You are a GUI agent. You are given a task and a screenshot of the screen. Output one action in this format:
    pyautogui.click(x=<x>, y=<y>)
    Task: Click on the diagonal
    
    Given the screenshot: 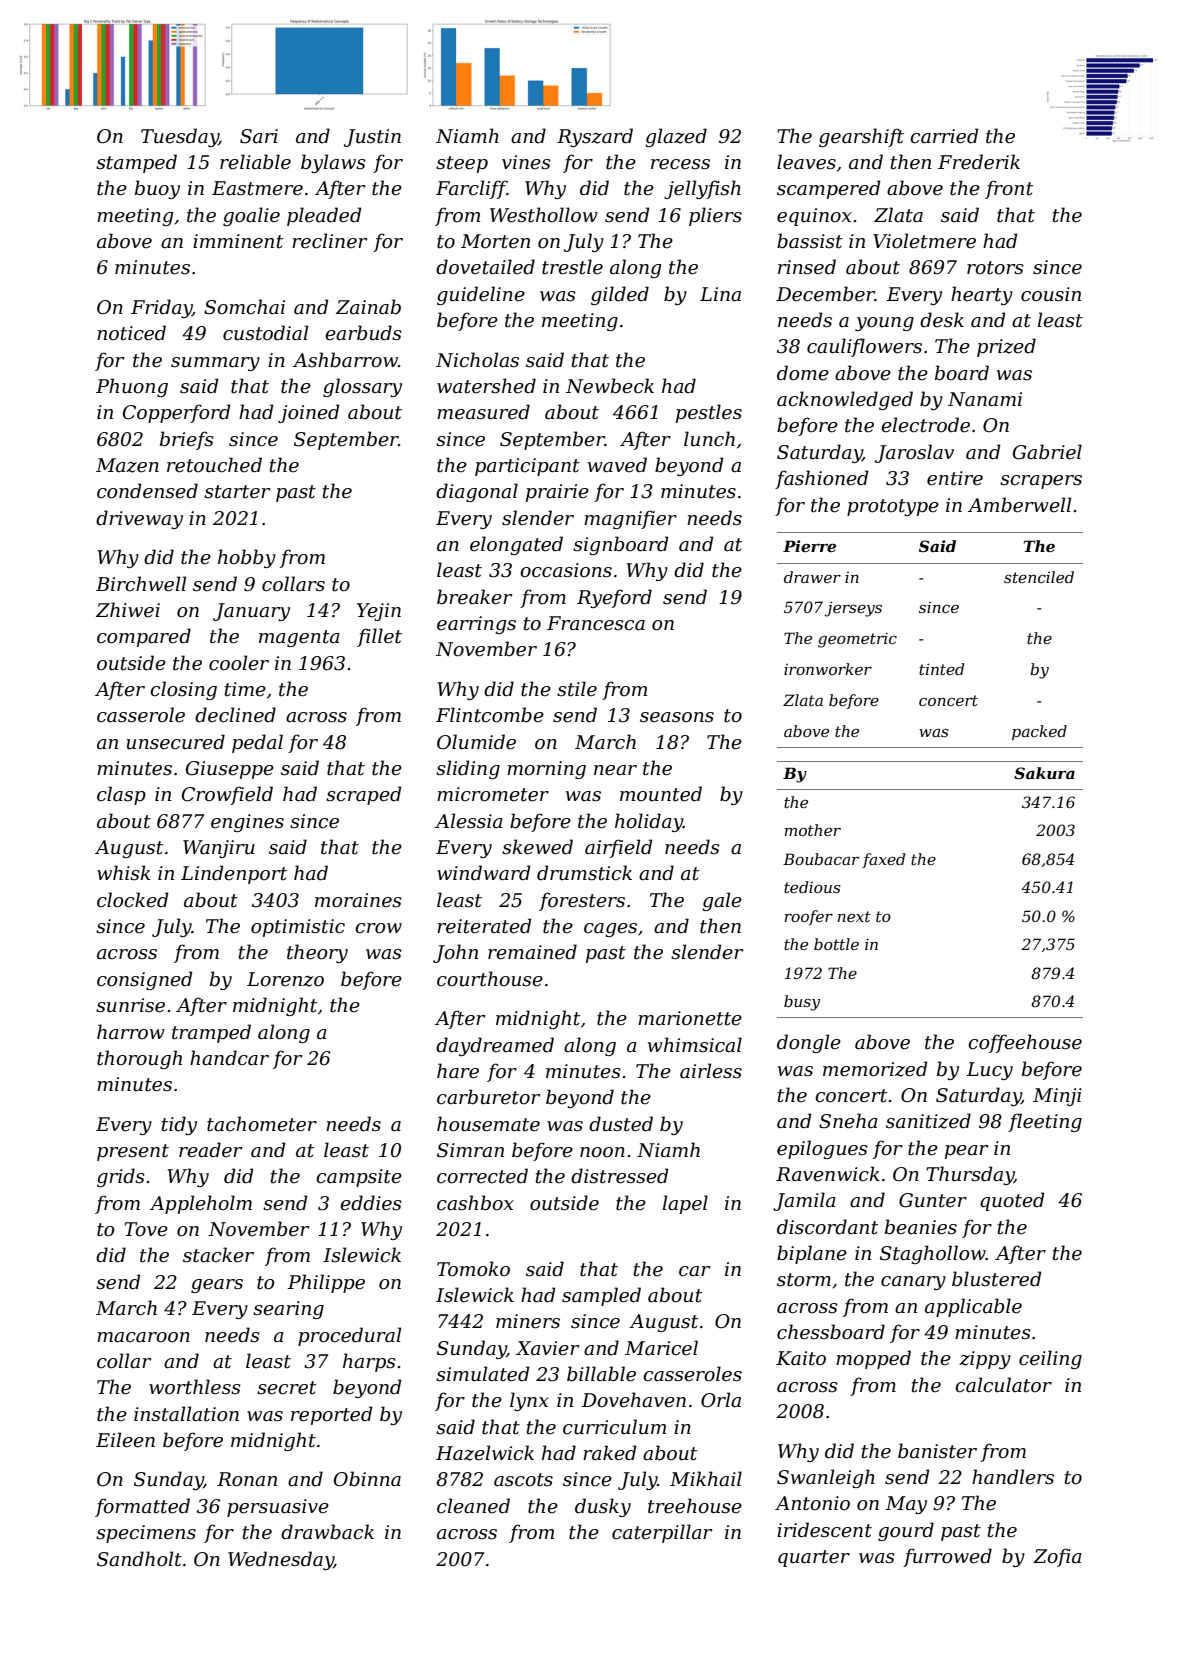 What is the action you would take?
    pyautogui.click(x=477, y=492)
